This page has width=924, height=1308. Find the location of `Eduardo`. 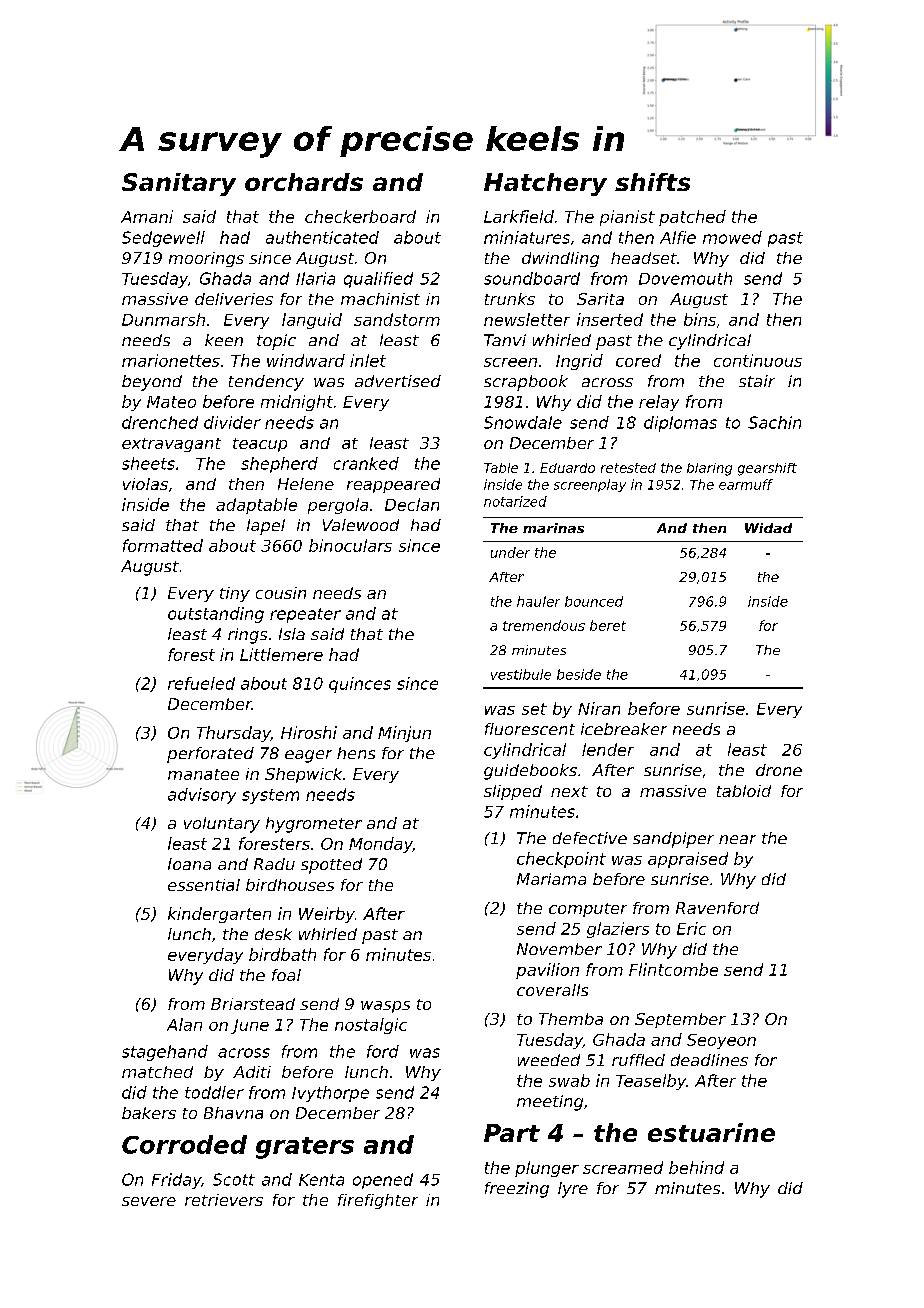

Eduardo is located at coordinates (567, 468).
